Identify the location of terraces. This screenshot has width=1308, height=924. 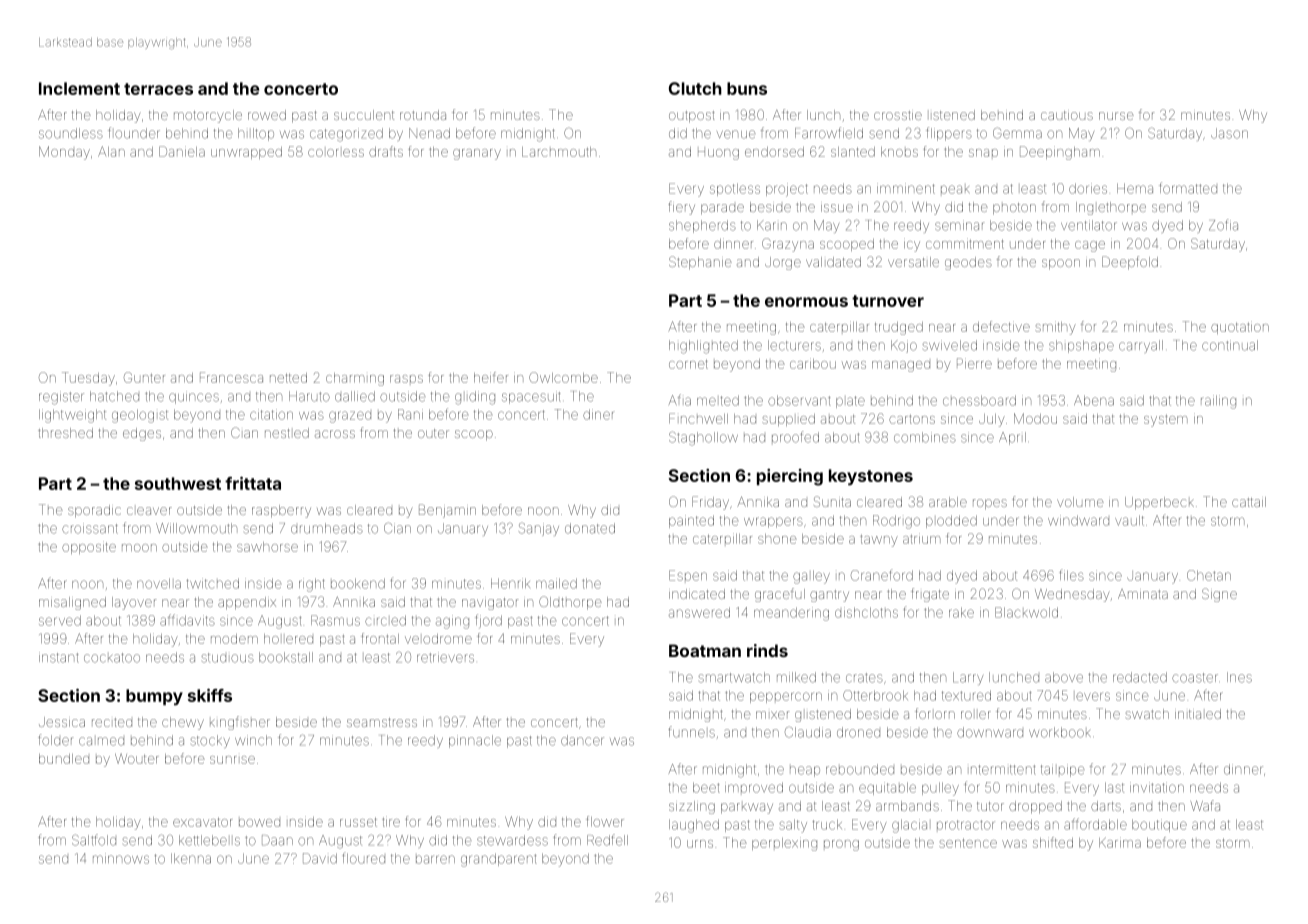
(158, 89).
